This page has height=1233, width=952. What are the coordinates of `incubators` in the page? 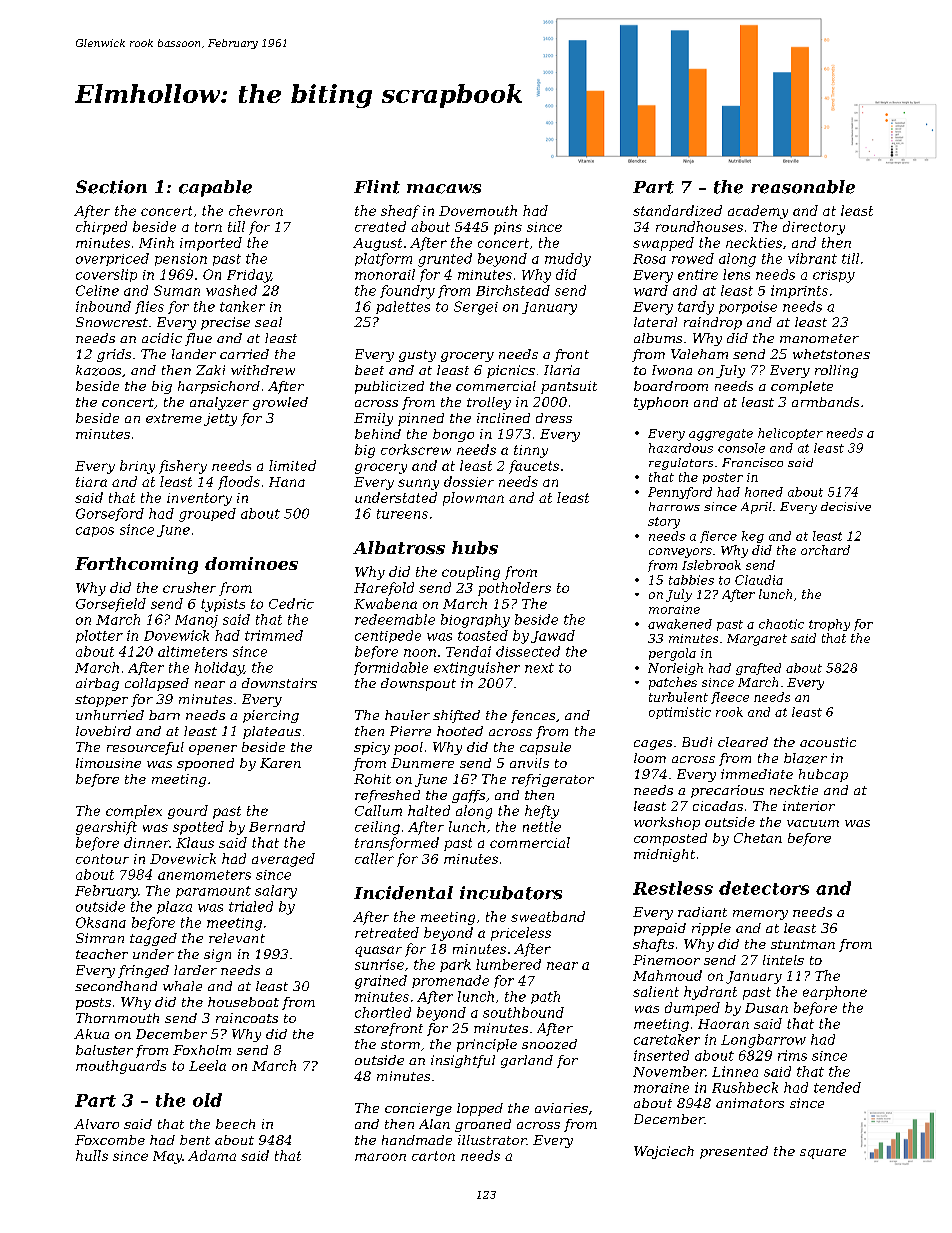 It's located at (511, 893).
